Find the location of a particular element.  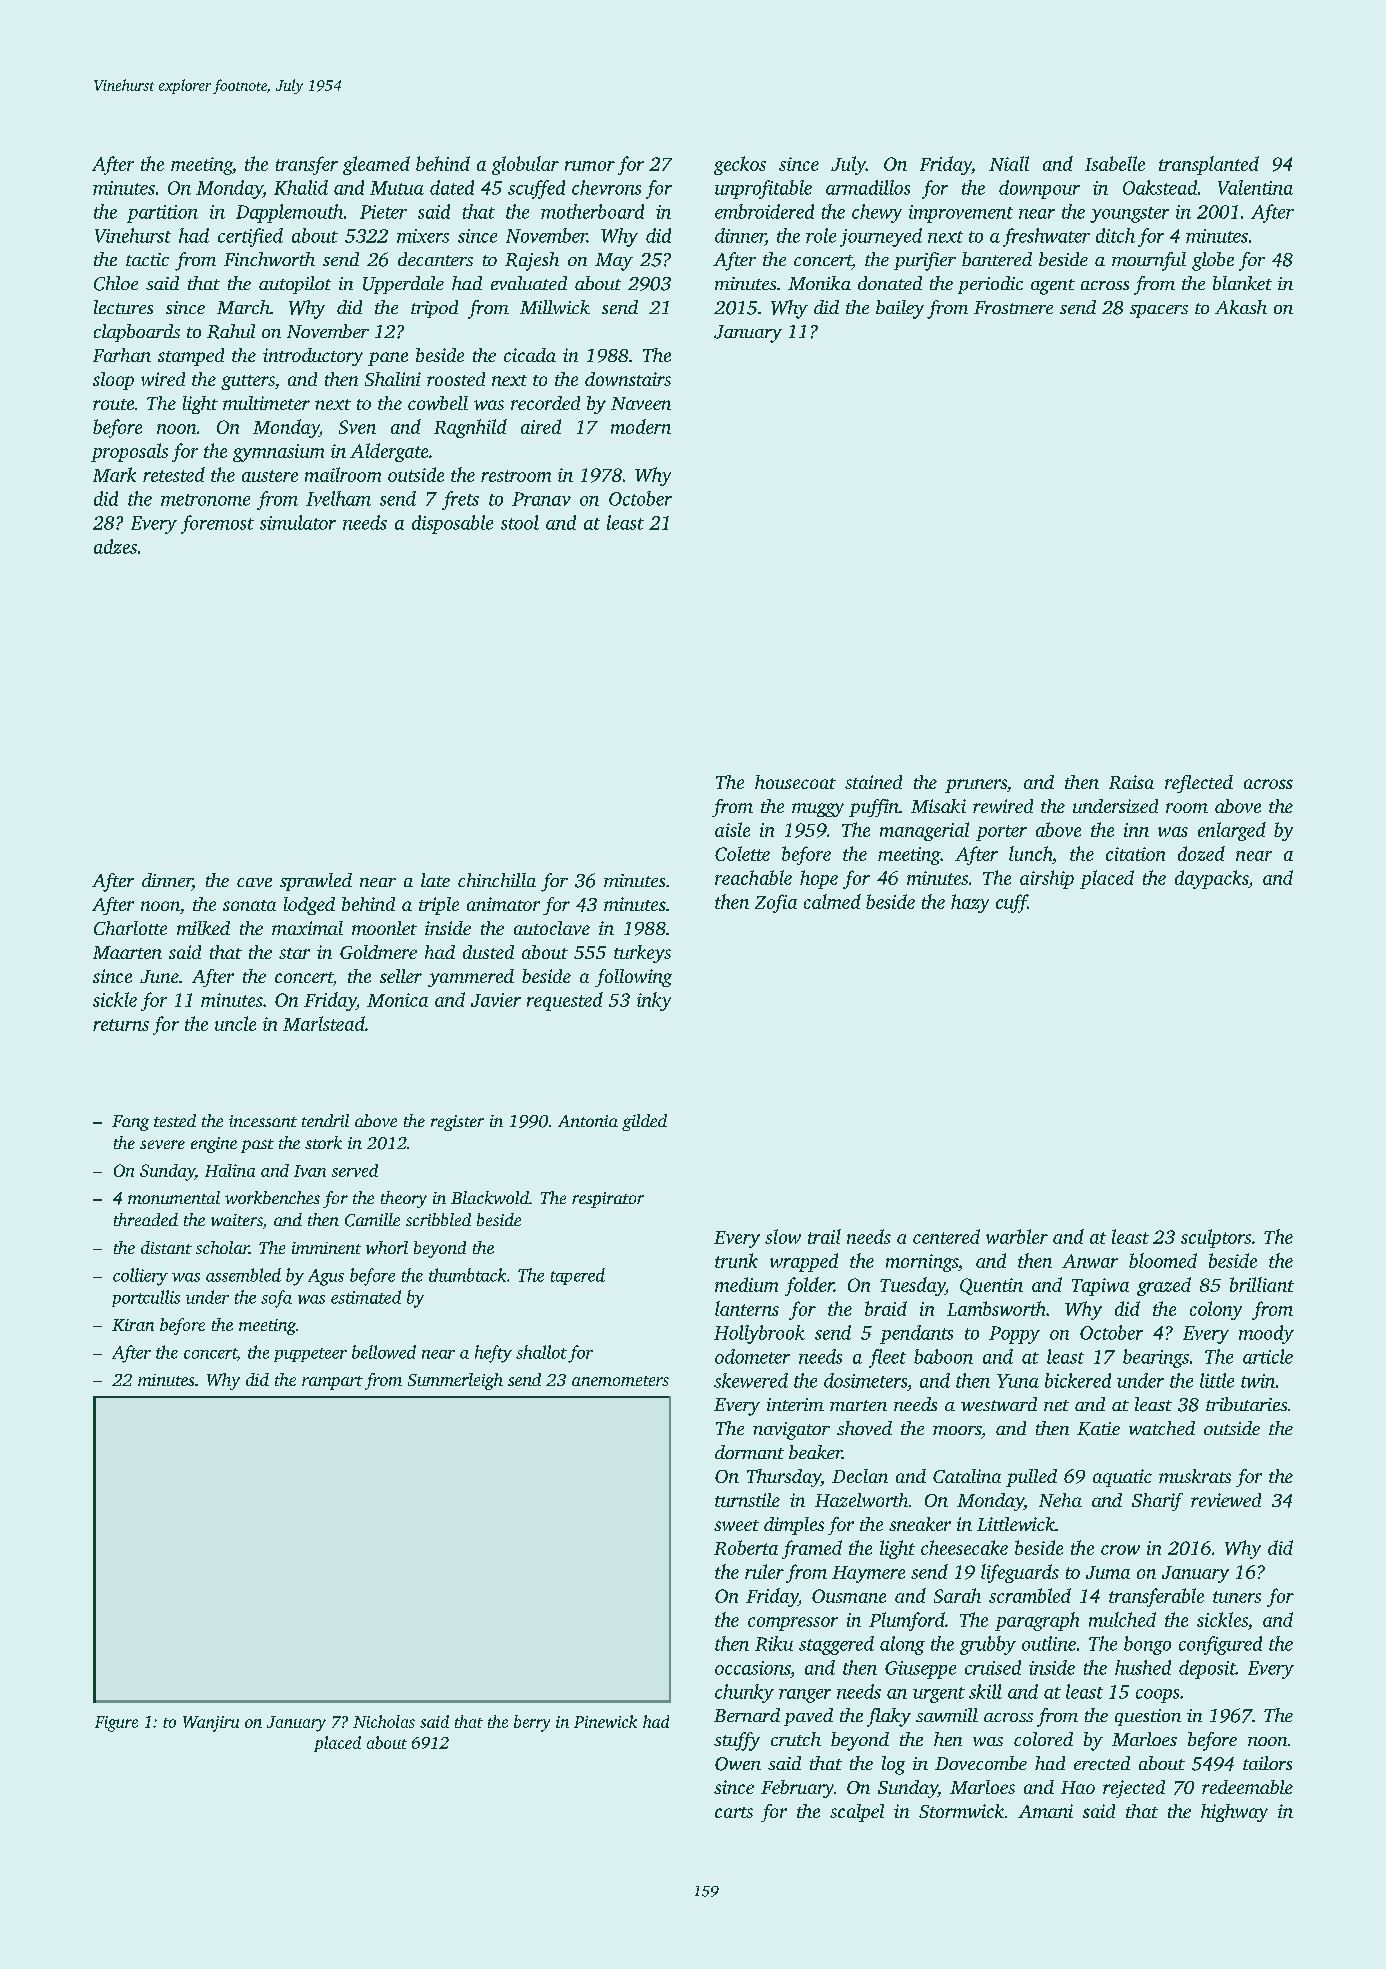

globe is located at coordinates (1213, 261).
